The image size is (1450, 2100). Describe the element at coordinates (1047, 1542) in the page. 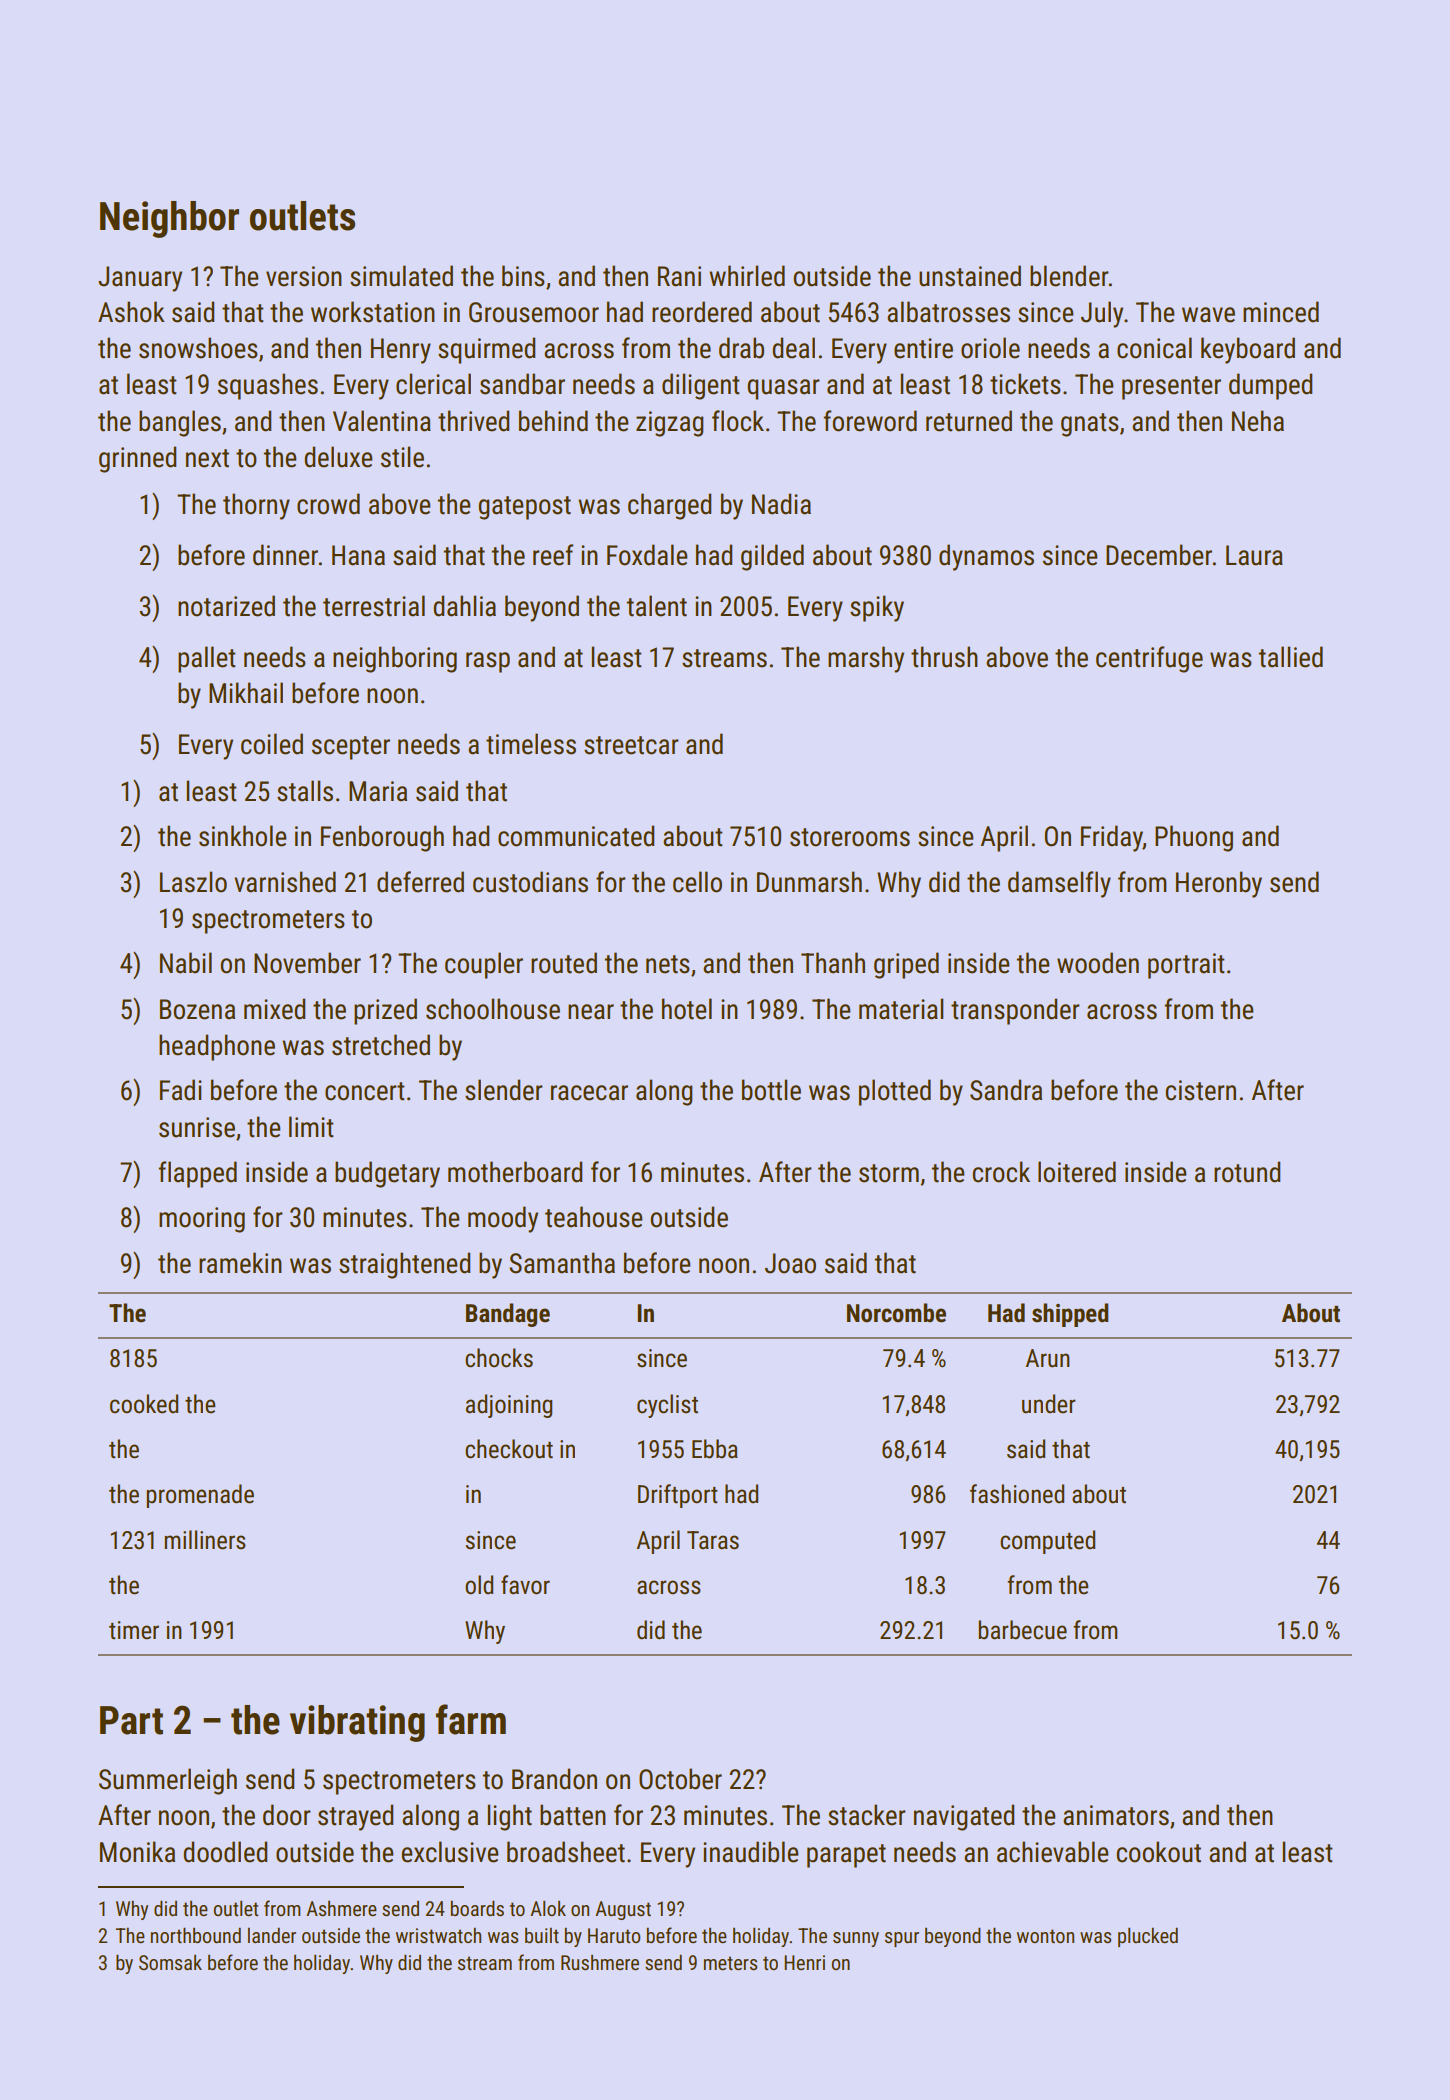

I see `computed` at that location.
